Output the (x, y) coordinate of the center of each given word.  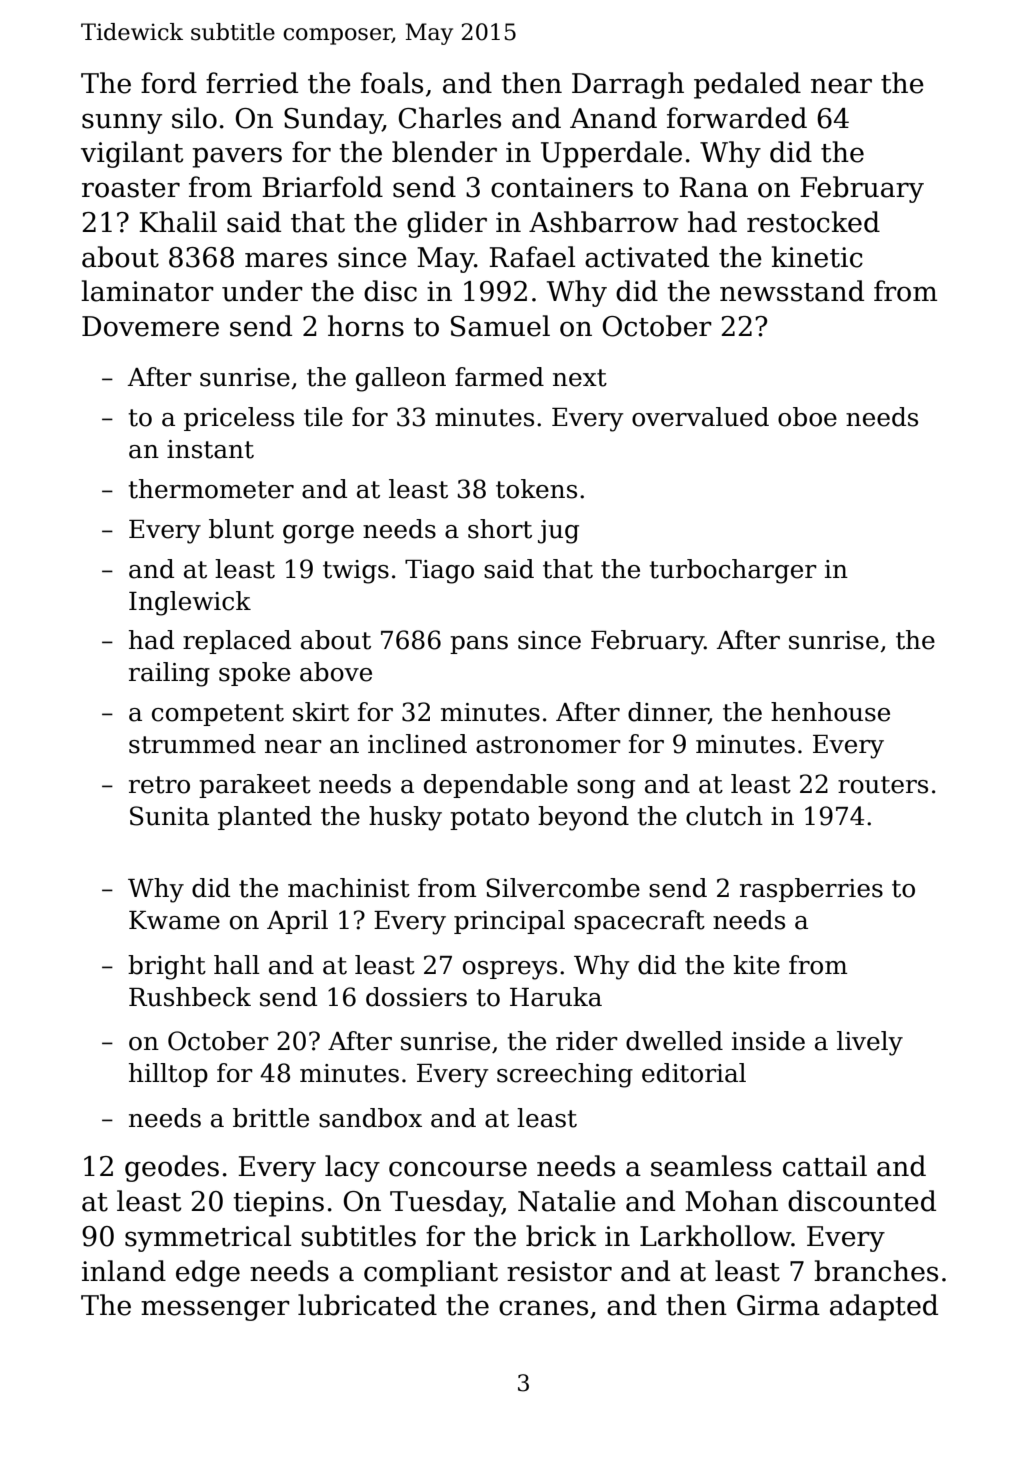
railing (169, 674)
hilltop (168, 1075)
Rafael (532, 257)
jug (558, 532)
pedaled (747, 85)
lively (870, 1043)
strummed (192, 744)
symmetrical (208, 1238)
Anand (613, 118)
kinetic (817, 257)
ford (169, 83)
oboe (807, 417)
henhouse (830, 712)
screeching (565, 1075)
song (606, 789)
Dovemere (150, 326)
